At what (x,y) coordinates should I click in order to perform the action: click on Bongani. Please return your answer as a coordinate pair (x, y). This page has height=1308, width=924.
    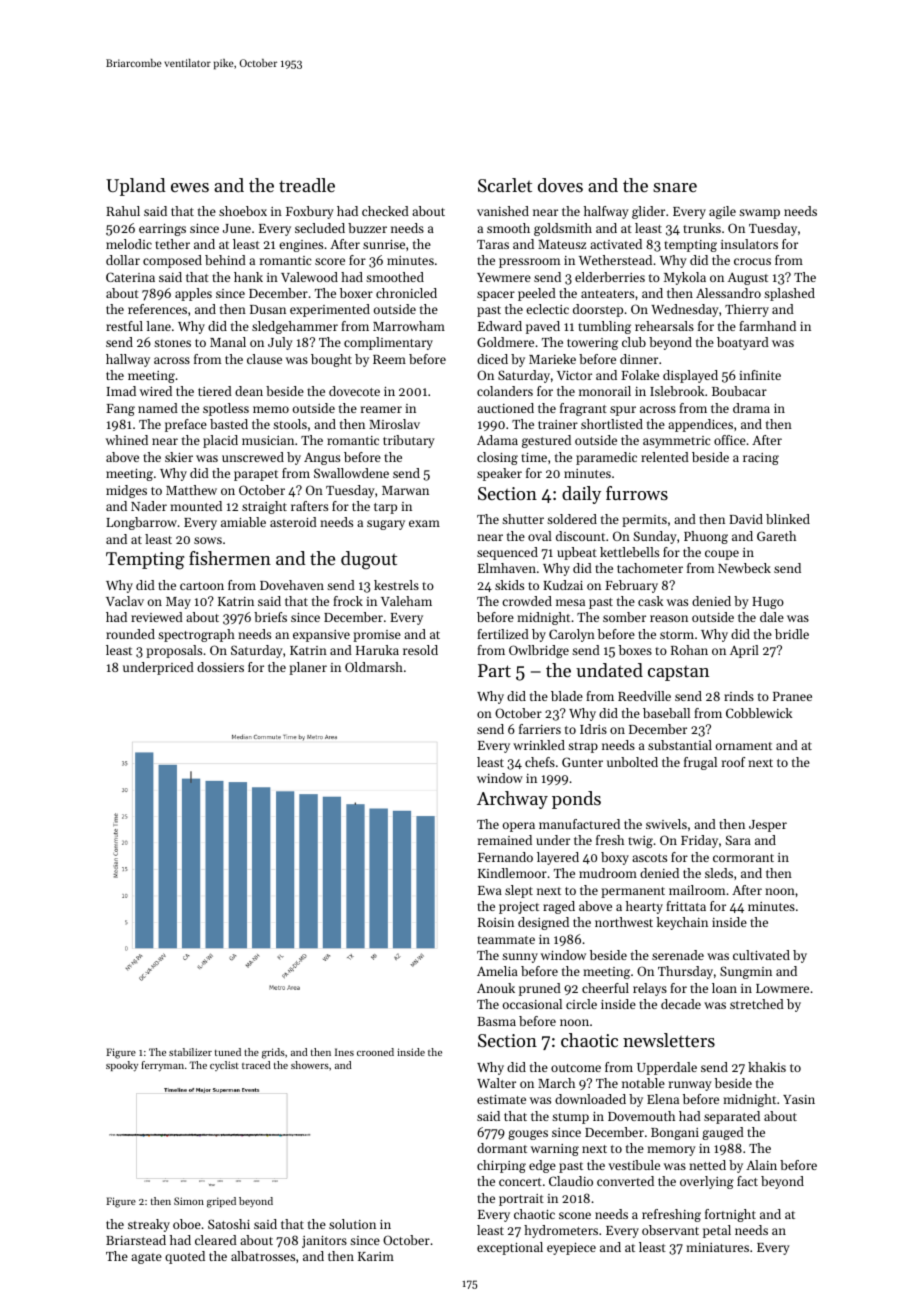
    Looking at the image, I should click on (675, 1134).
